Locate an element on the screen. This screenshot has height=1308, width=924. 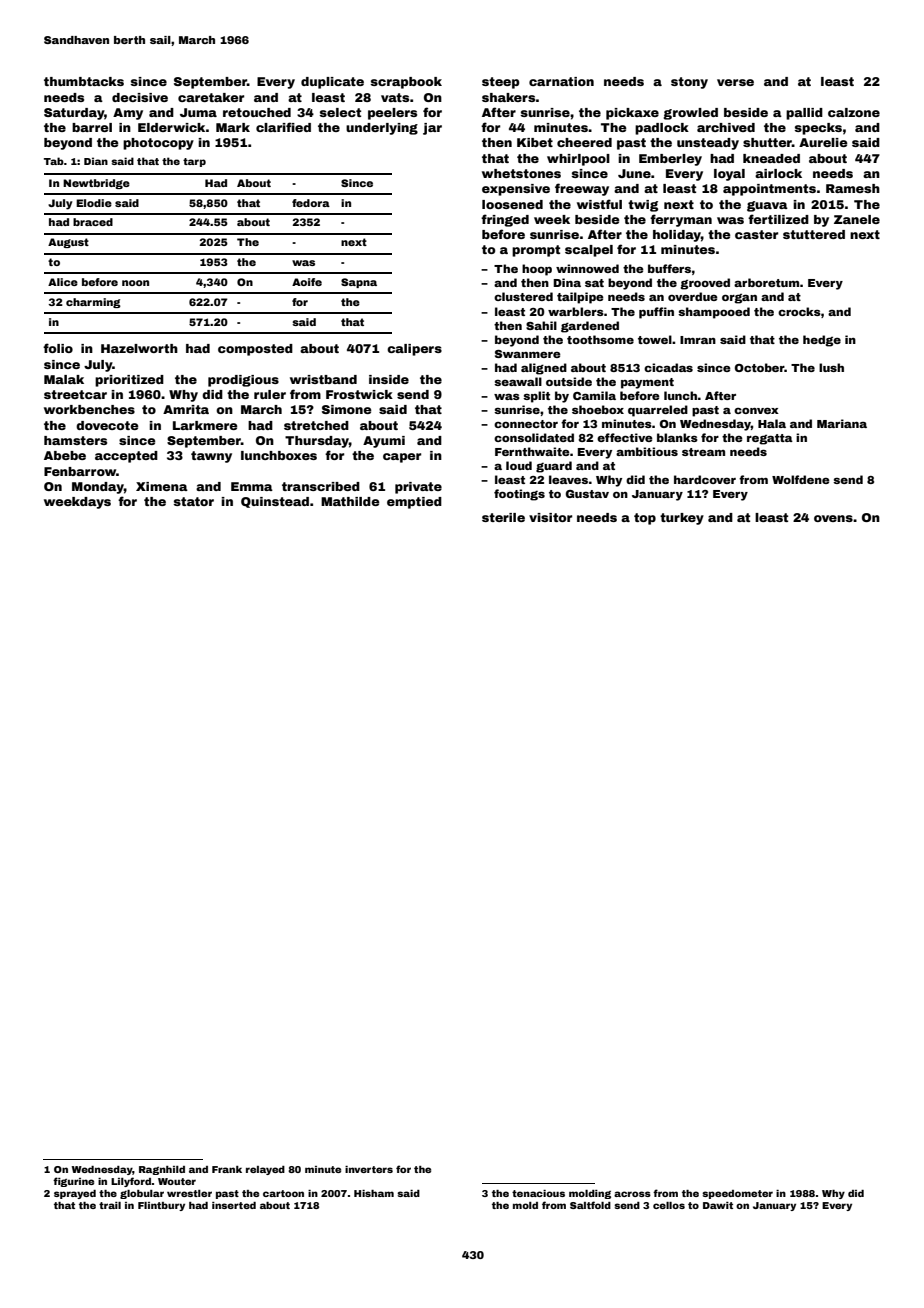
sterile is located at coordinates (503, 517).
